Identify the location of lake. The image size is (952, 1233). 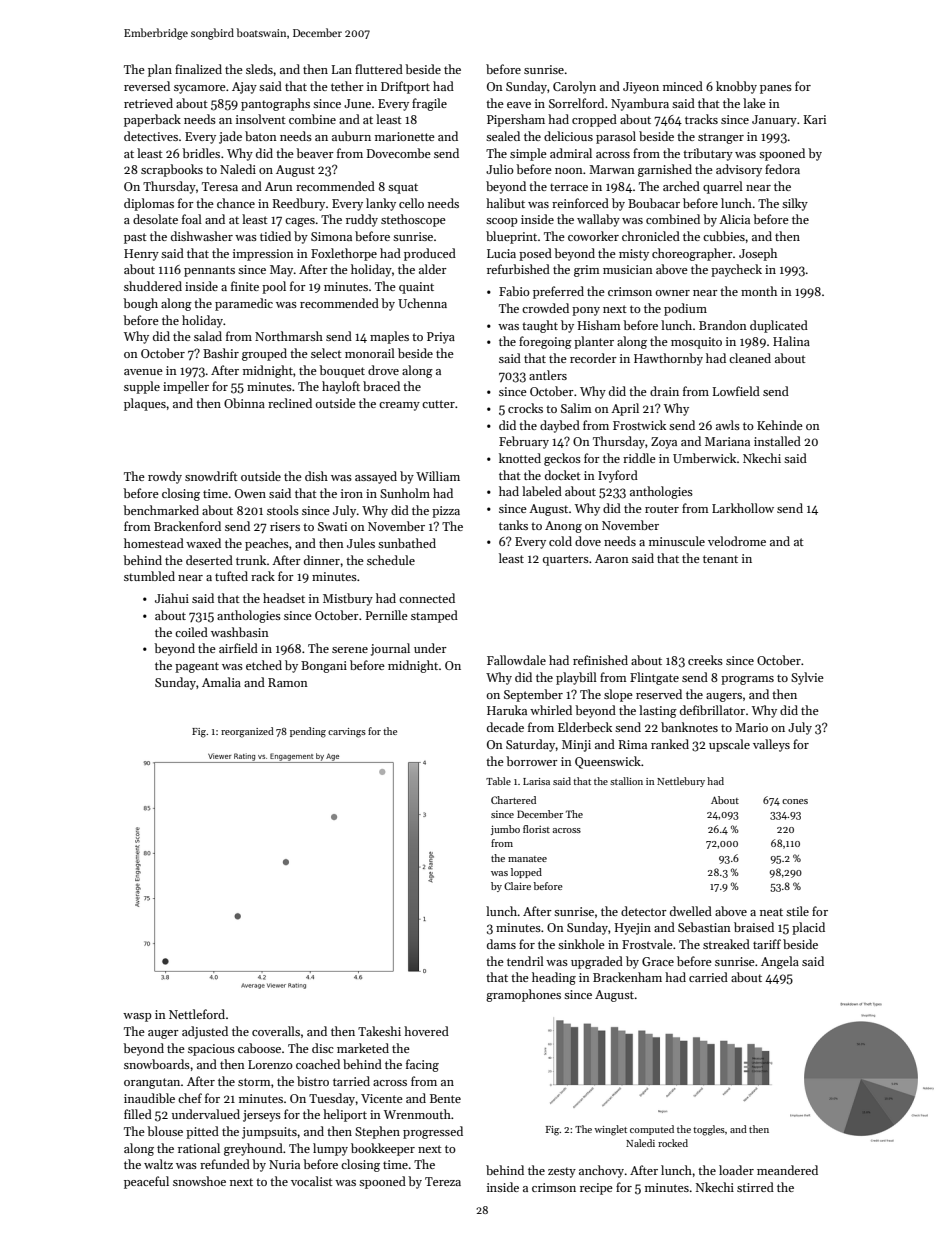
(754, 103).
